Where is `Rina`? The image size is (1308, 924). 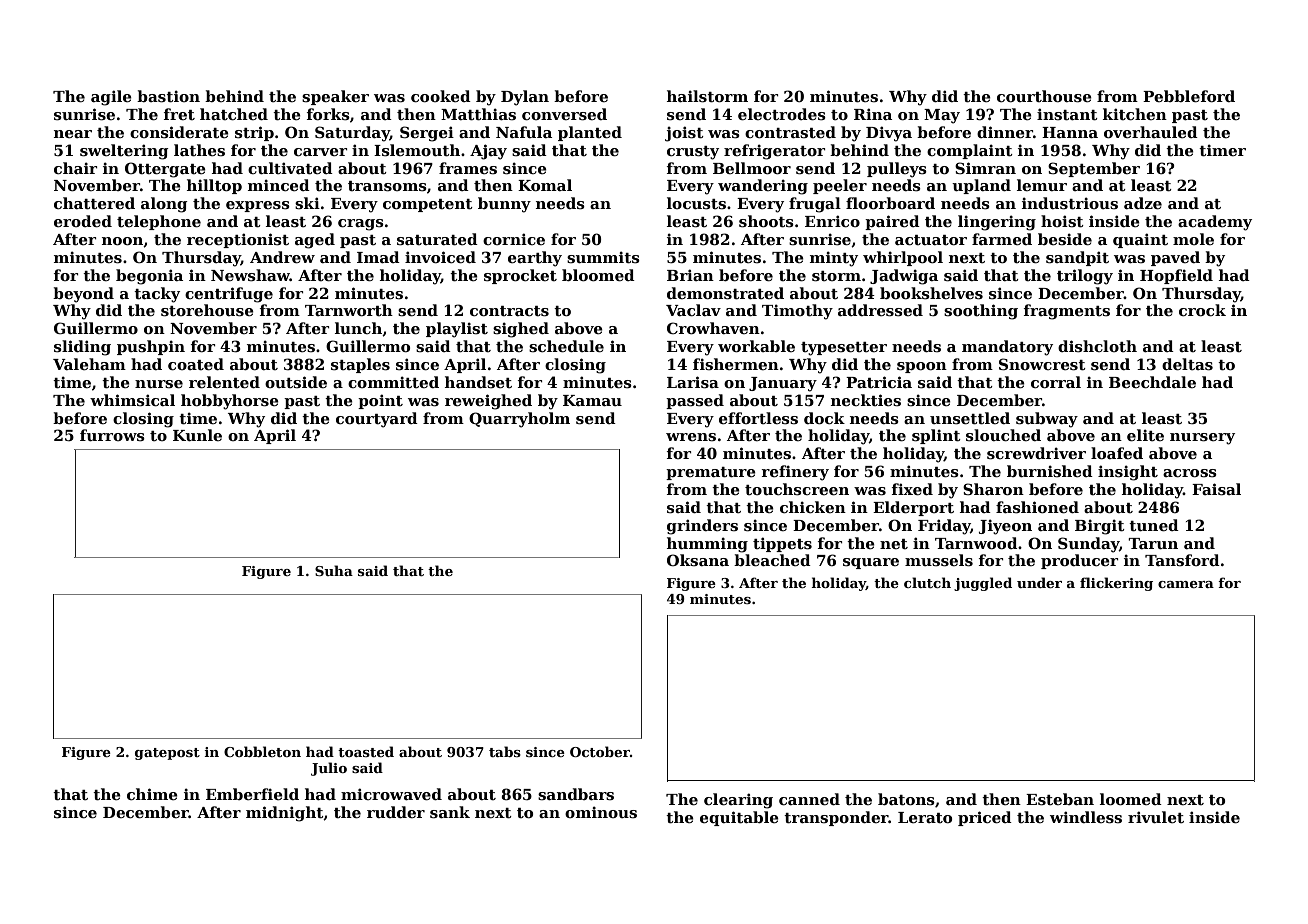
Rina is located at coordinates (873, 114).
